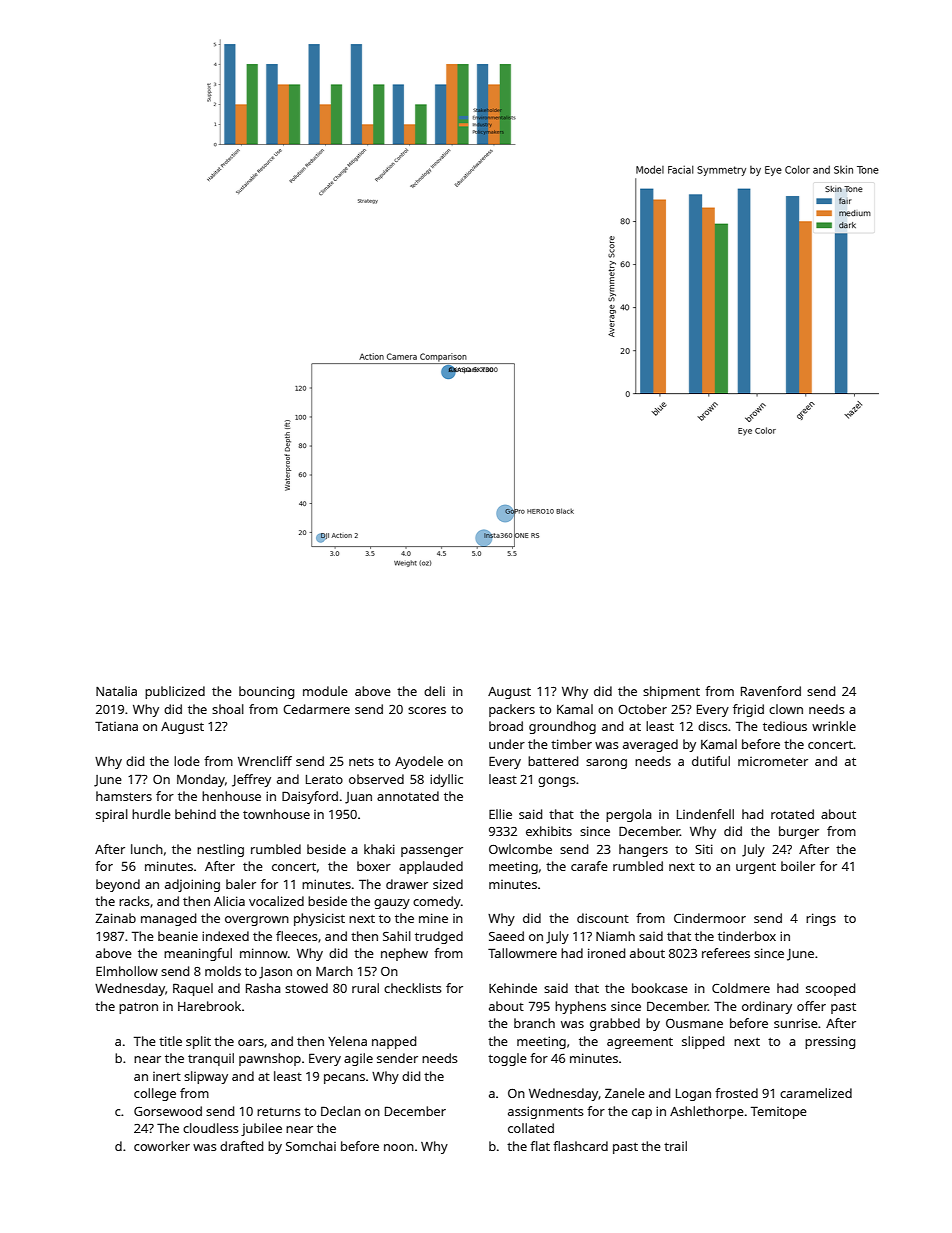 This page has height=1233, width=952. Describe the element at coordinates (821, 919) in the page. I see `rings` at that location.
